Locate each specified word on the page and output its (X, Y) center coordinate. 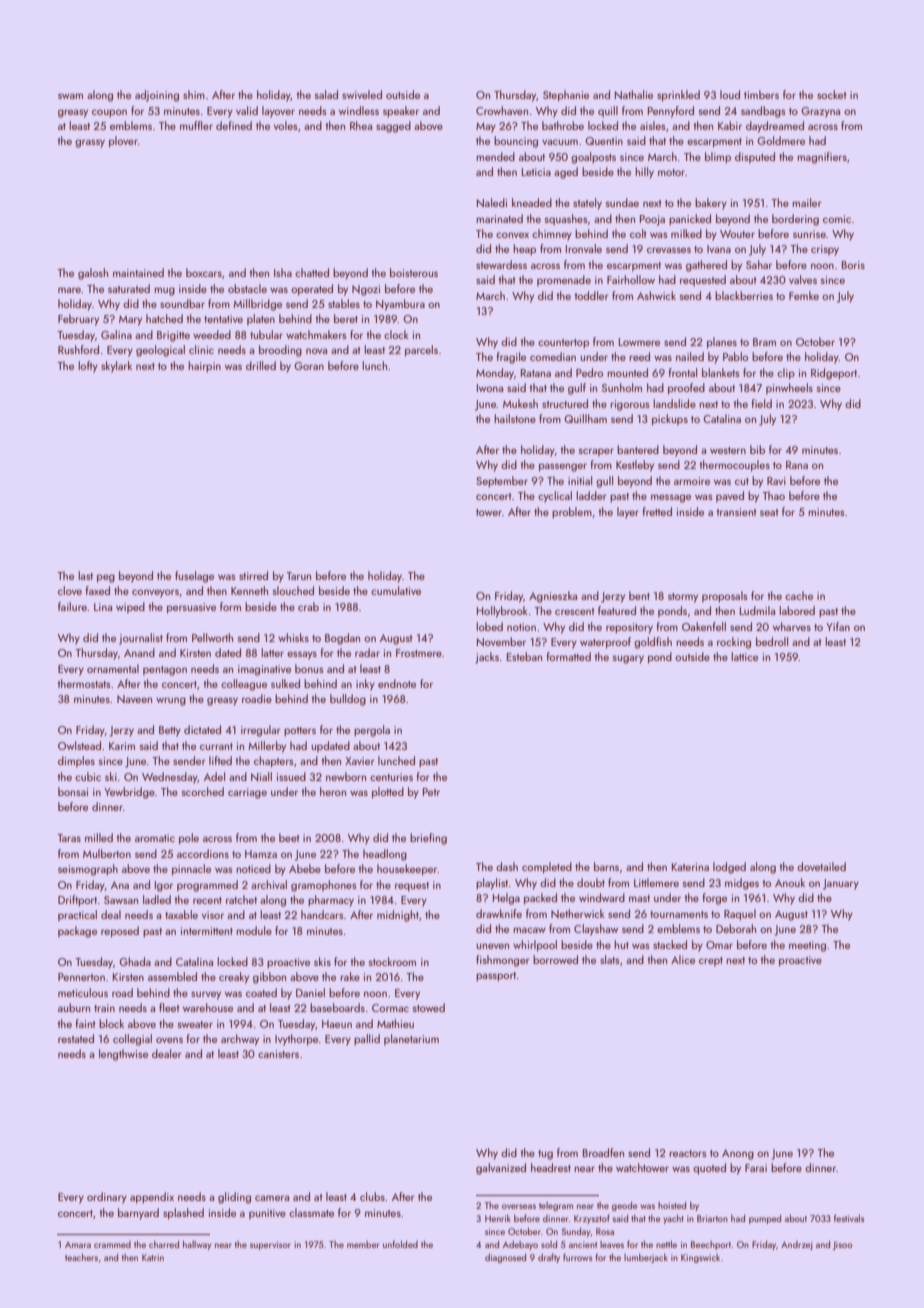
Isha (283, 272)
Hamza (261, 854)
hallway (197, 1245)
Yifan (838, 626)
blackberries (744, 295)
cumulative (396, 590)
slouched (293, 590)
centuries (391, 777)
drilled (261, 365)
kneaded (532, 202)
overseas (519, 1206)
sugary (628, 659)
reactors (688, 1153)
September (502, 482)
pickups (670, 420)
